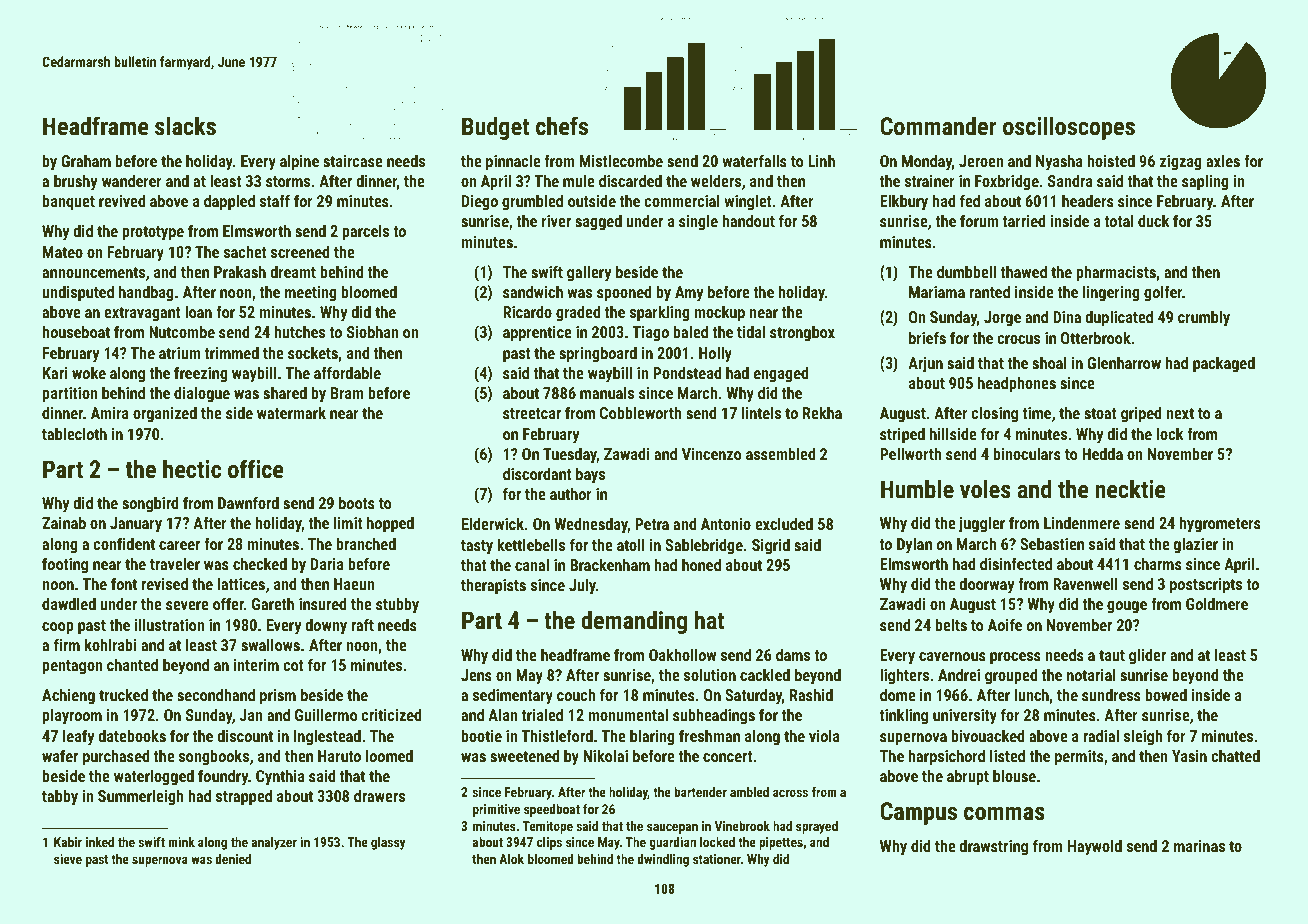  I want to click on boots, so click(357, 502).
